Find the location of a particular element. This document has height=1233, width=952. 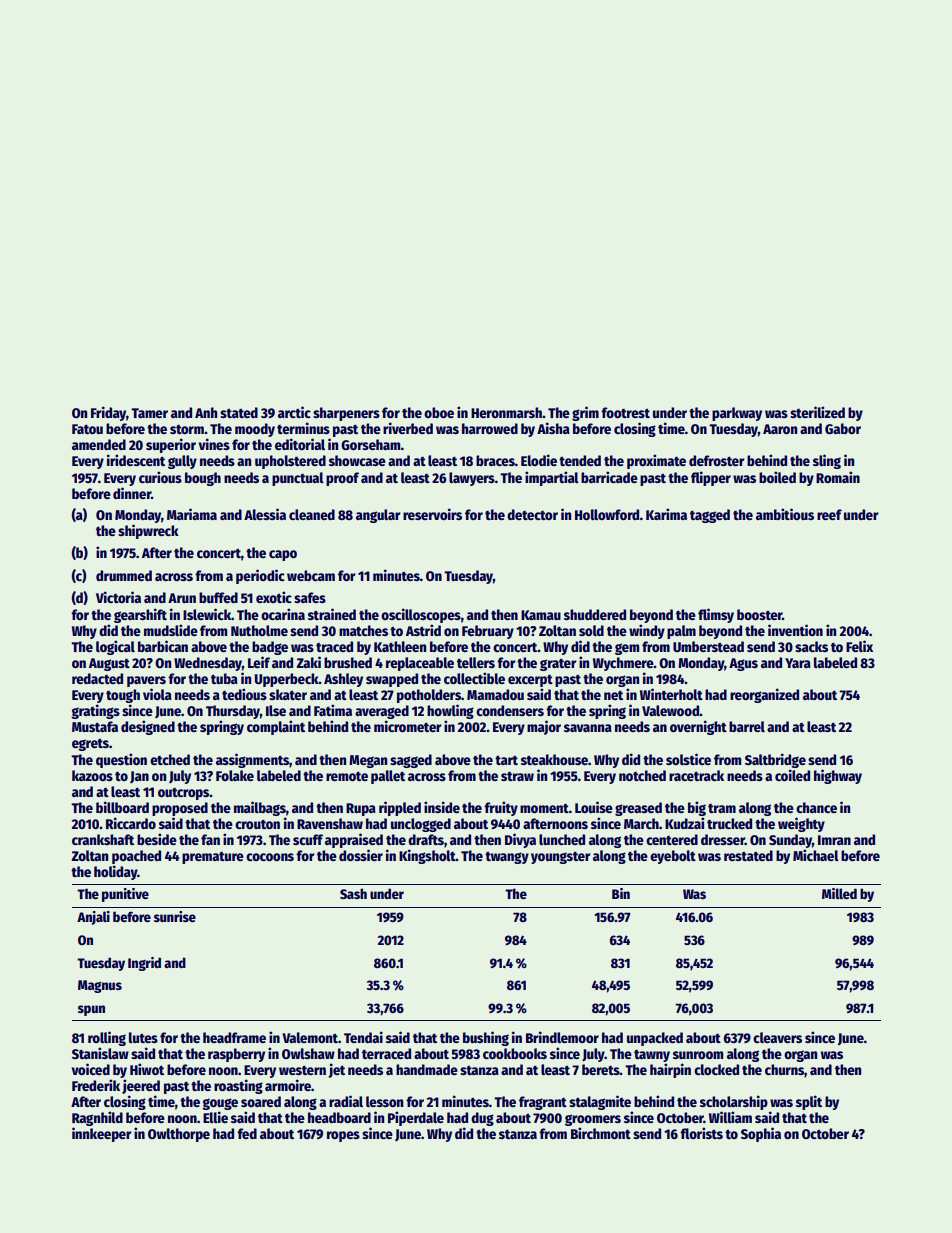

flimsy is located at coordinates (716, 615).
